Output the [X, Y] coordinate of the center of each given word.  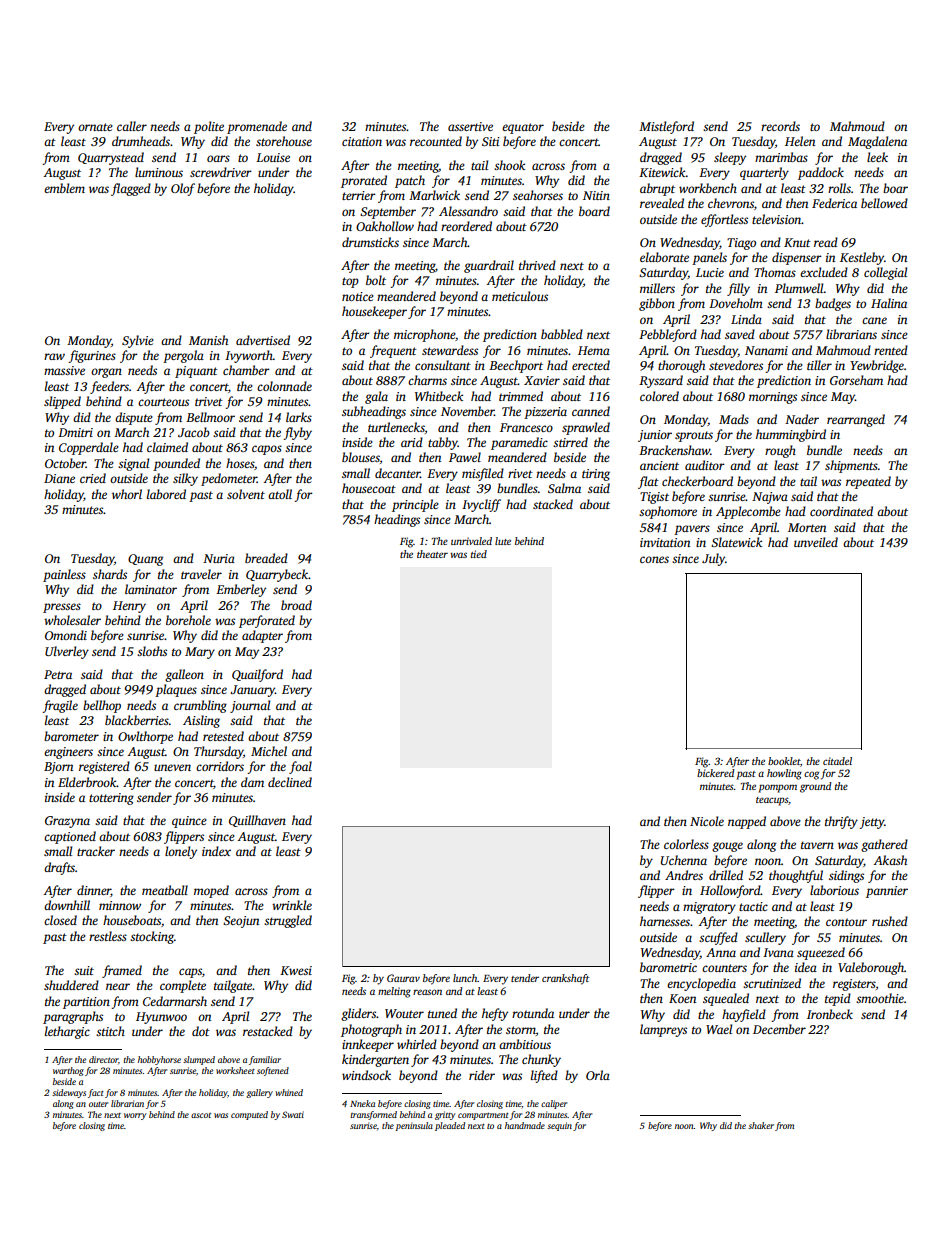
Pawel [465, 457]
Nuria [219, 558]
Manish [208, 340]
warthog [68, 1071]
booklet [784, 761]
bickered [716, 773]
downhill [67, 905]
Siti [491, 141]
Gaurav [403, 978]
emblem [64, 188]
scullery [765, 938]
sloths [152, 651]
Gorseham [856, 380]
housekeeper [374, 312]
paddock [821, 173]
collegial [885, 273]
